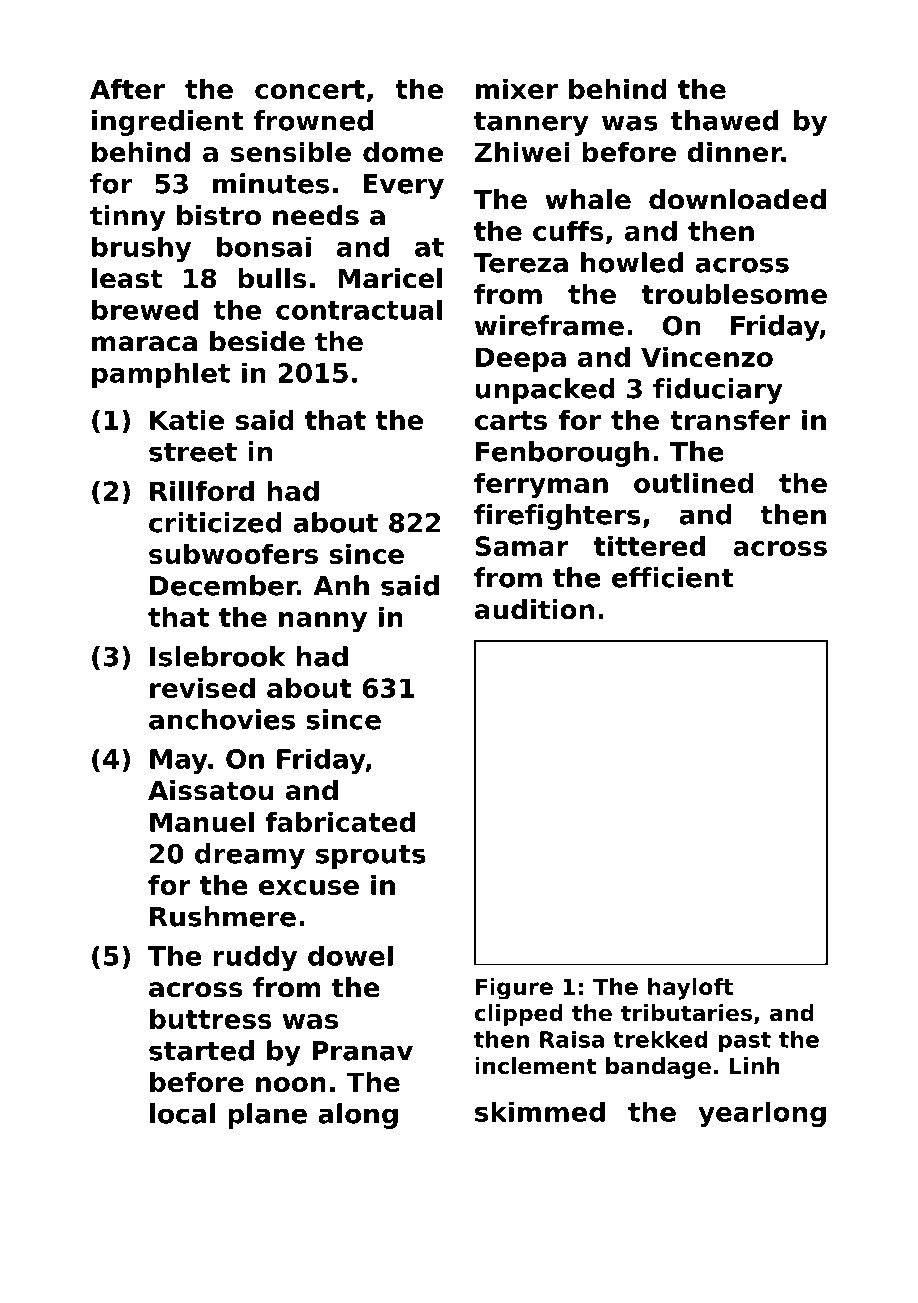  I want to click on plane, so click(267, 1116).
